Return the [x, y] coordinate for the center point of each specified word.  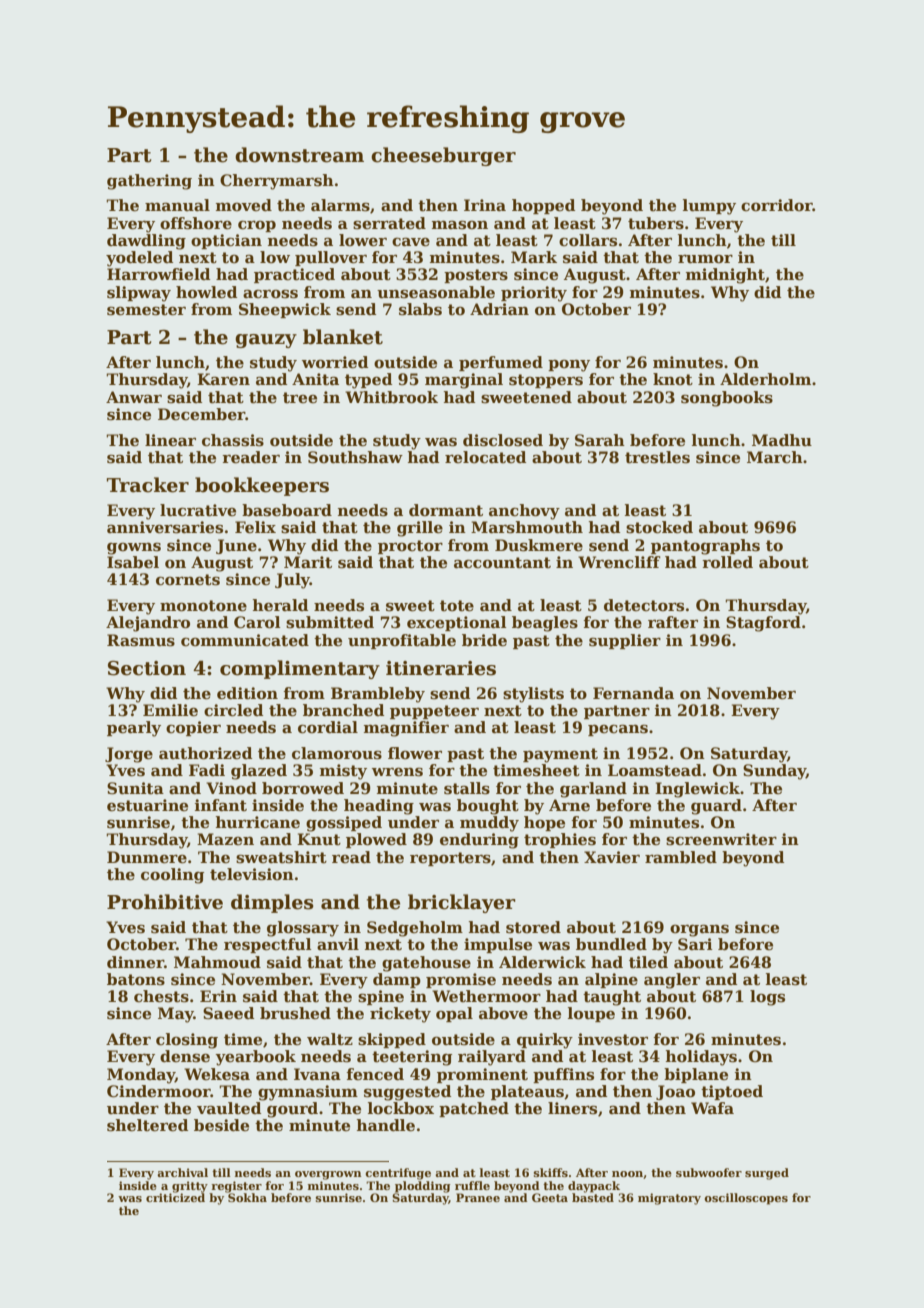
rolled [727, 562]
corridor [777, 205]
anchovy [524, 512]
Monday [141, 1076]
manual [177, 205]
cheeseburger [443, 156]
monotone [203, 606]
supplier [625, 641]
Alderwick [542, 962]
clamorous [337, 753]
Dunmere [147, 857]
